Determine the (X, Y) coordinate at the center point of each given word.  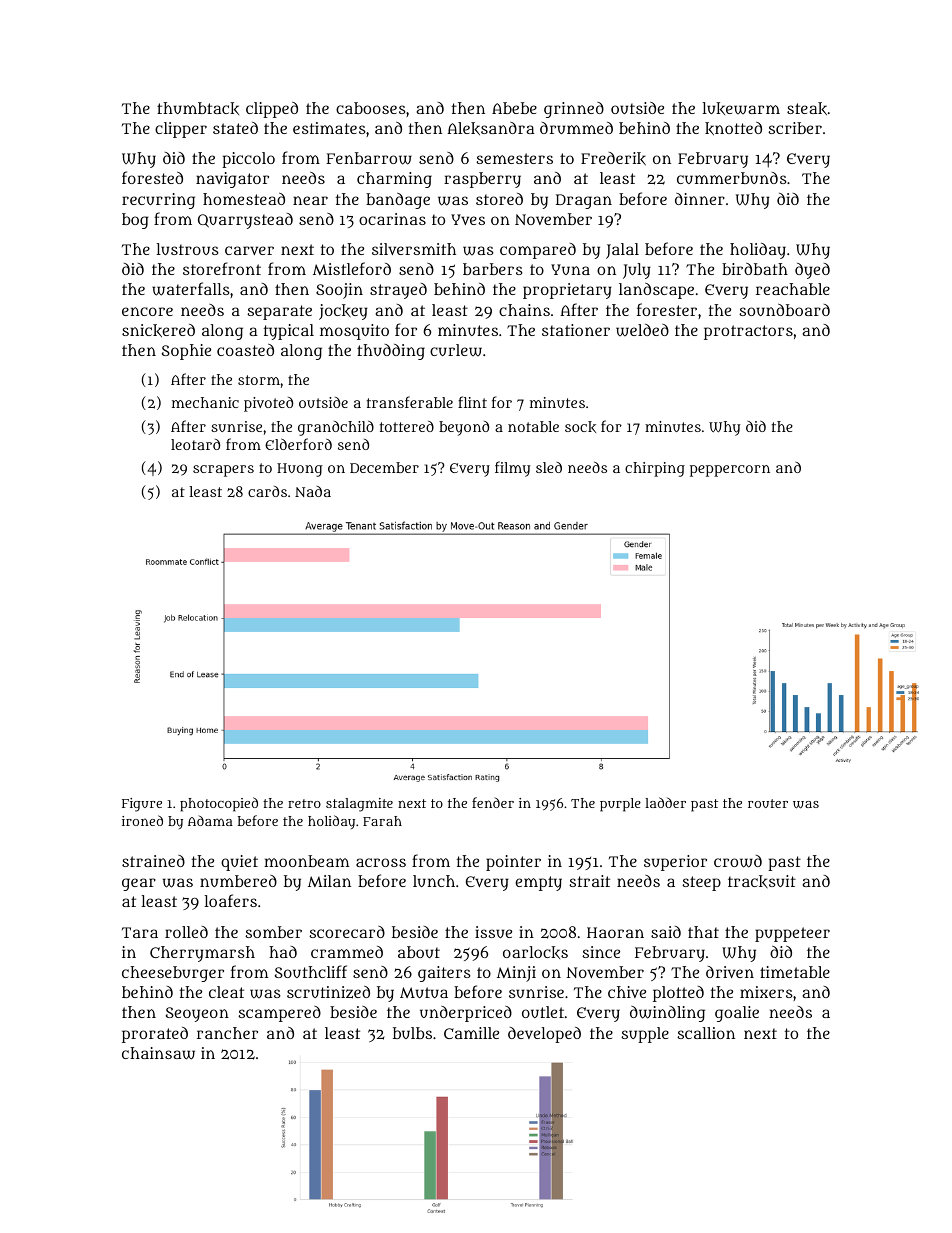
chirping (655, 469)
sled (549, 467)
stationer (576, 330)
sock (580, 427)
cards (267, 491)
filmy (512, 469)
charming (394, 180)
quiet (239, 863)
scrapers (223, 471)
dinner (700, 199)
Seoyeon (197, 1014)
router (768, 803)
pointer (513, 863)
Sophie (186, 352)
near (310, 200)
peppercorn (730, 471)
